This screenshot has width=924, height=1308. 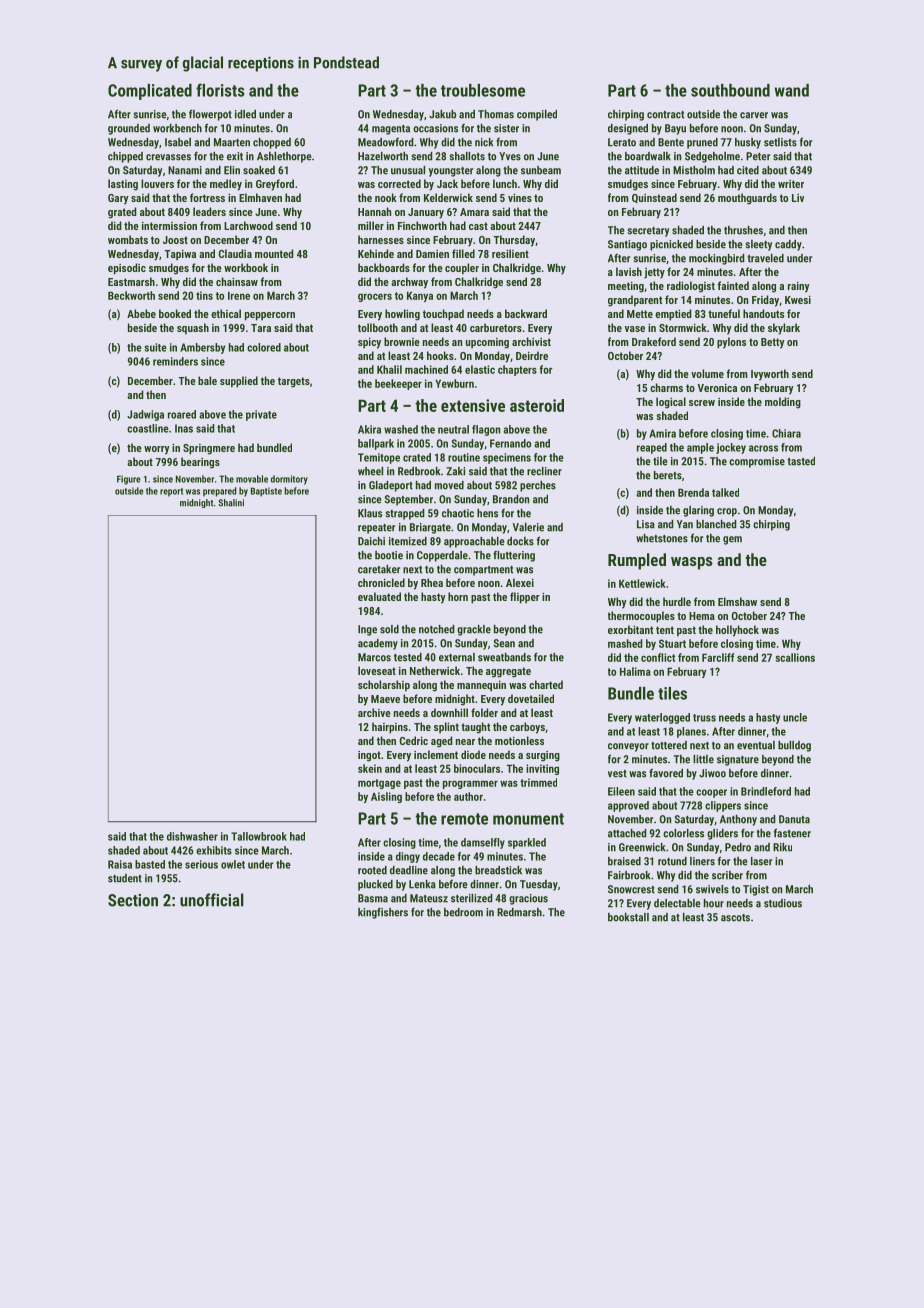 What do you see at coordinates (737, 601) in the screenshot?
I see `Elmshaw` at bounding box center [737, 601].
